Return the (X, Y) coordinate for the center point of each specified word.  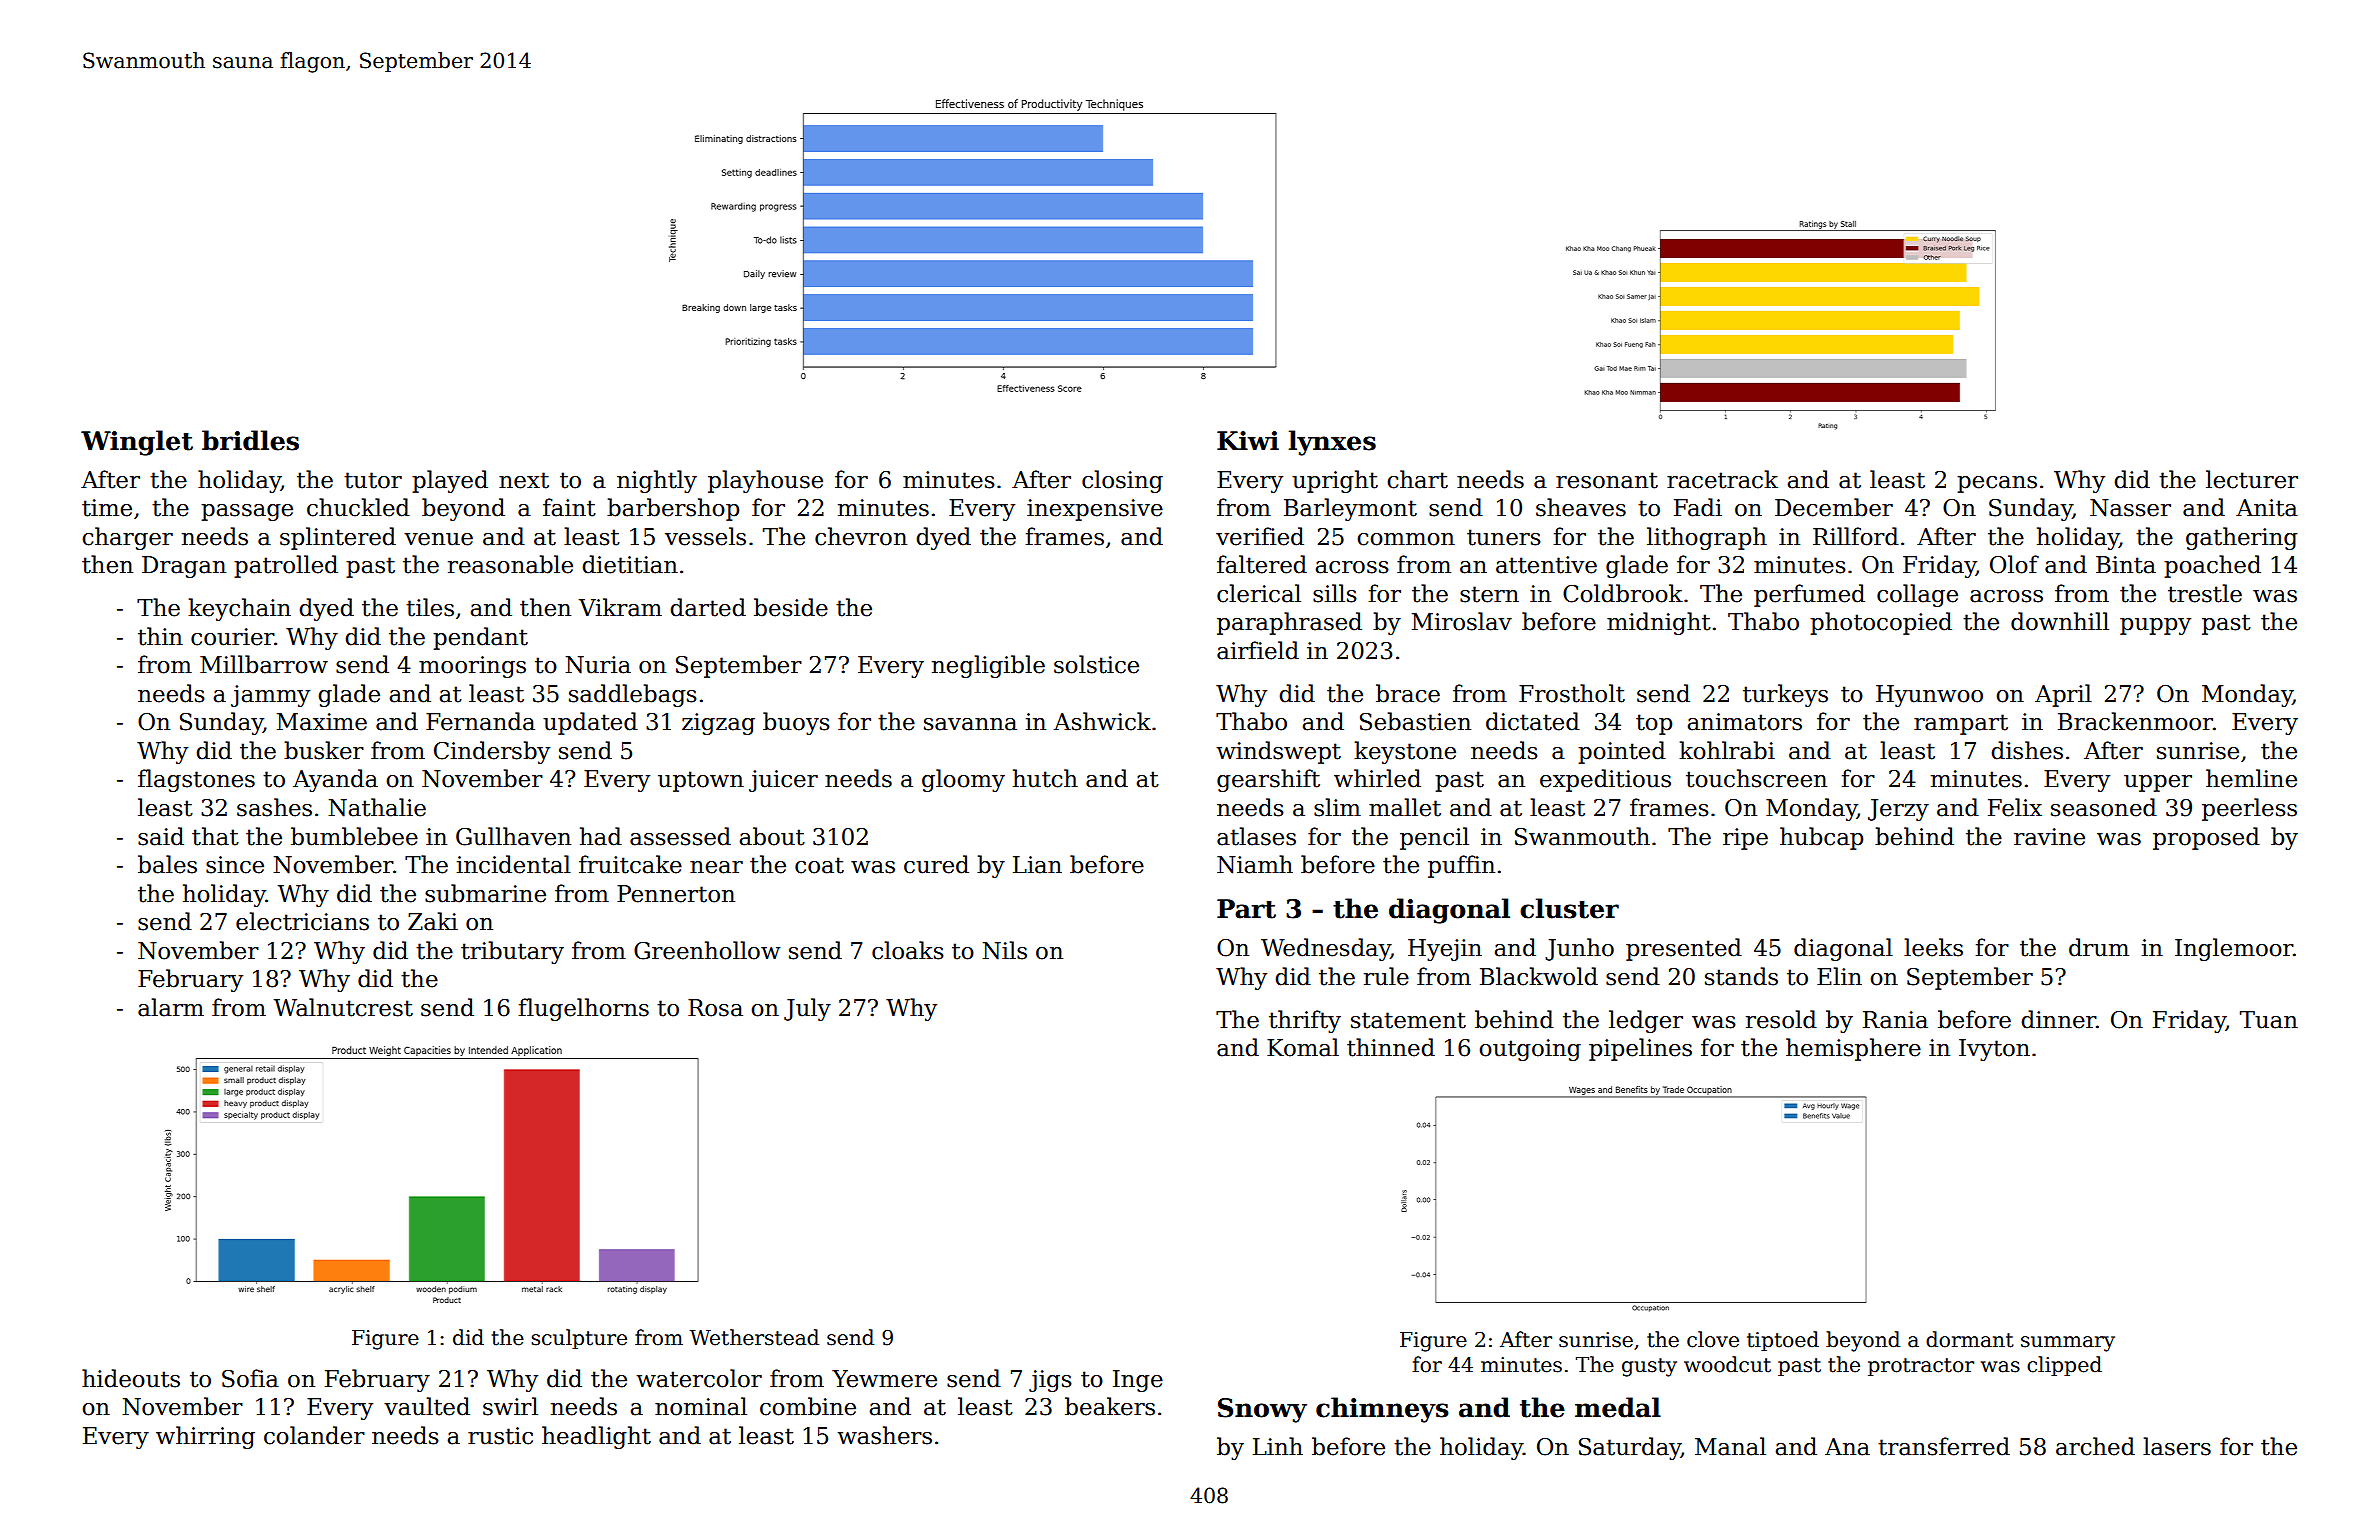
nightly (657, 481)
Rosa (715, 1008)
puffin (1461, 866)
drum (2099, 947)
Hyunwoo (1929, 696)
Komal (1303, 1047)
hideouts (131, 1378)
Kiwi (1248, 440)
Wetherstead (754, 1337)
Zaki (433, 921)
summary (2068, 1344)
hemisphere (1853, 1049)
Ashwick (1102, 721)
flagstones (196, 780)
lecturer (2252, 479)
